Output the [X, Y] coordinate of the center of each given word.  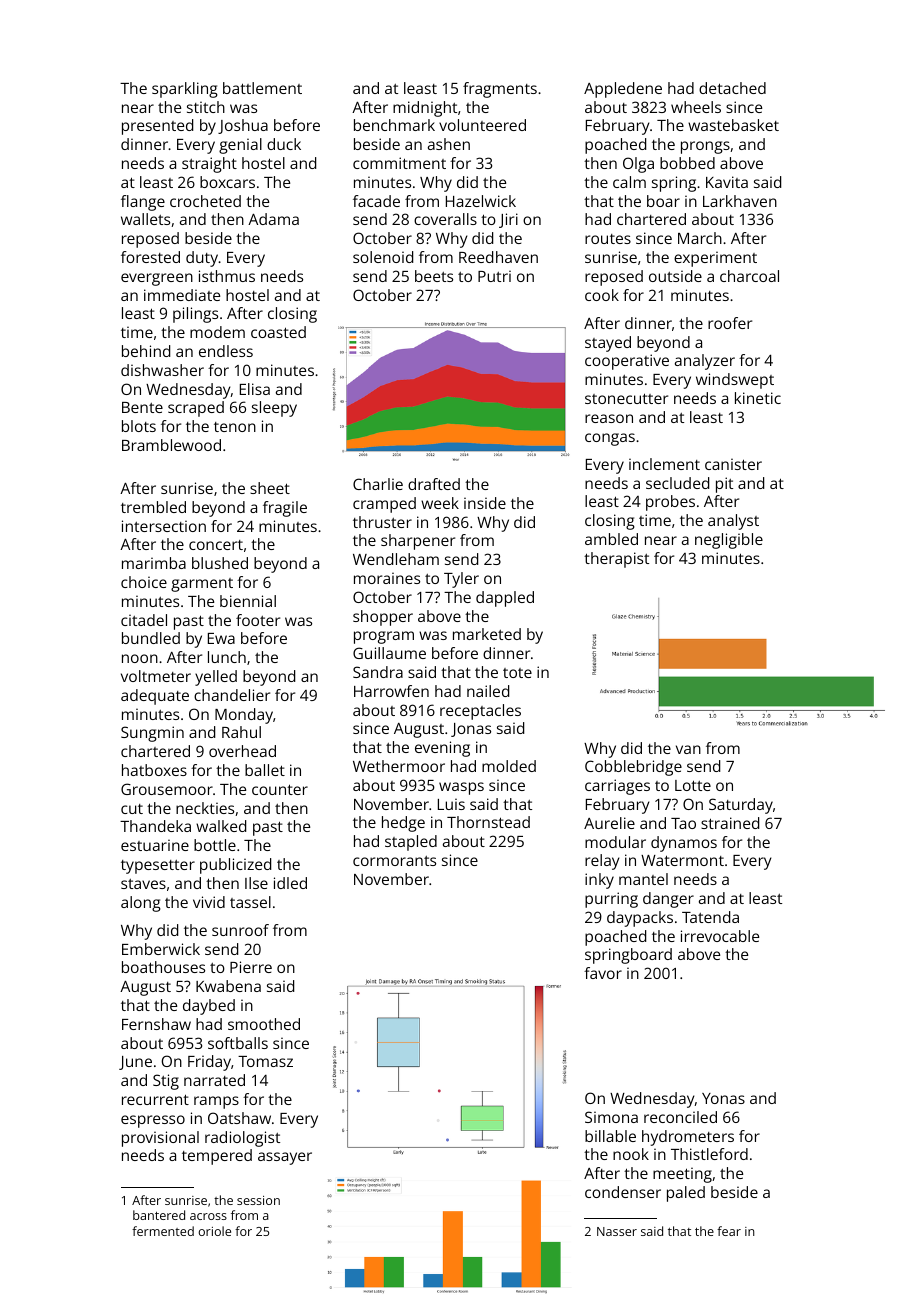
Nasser [617, 1231]
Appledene [623, 90]
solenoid [383, 257]
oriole [214, 1231]
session [258, 1200]
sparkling [185, 90]
